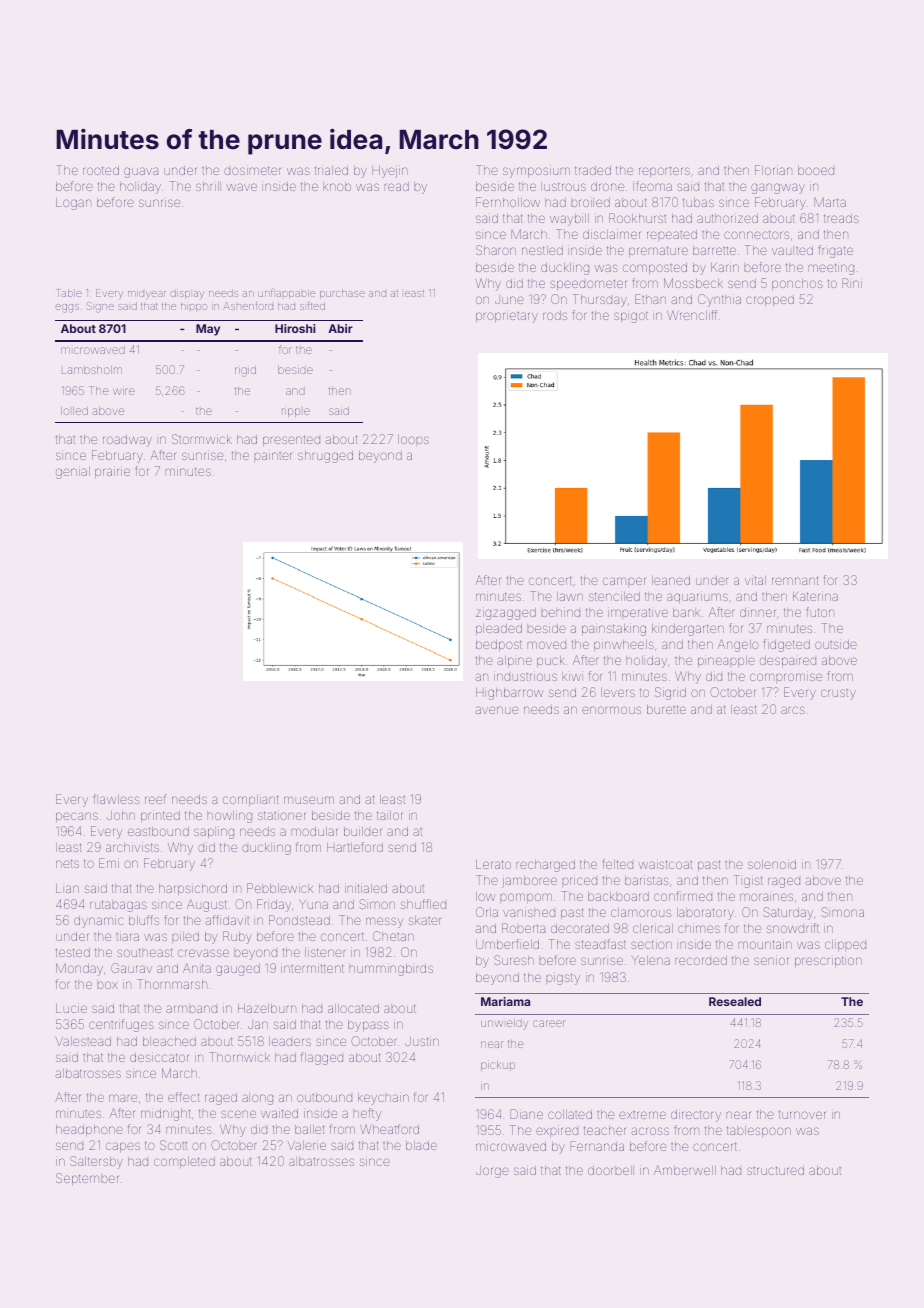 The width and height of the screenshot is (924, 1308). I want to click on genial, so click(73, 473).
